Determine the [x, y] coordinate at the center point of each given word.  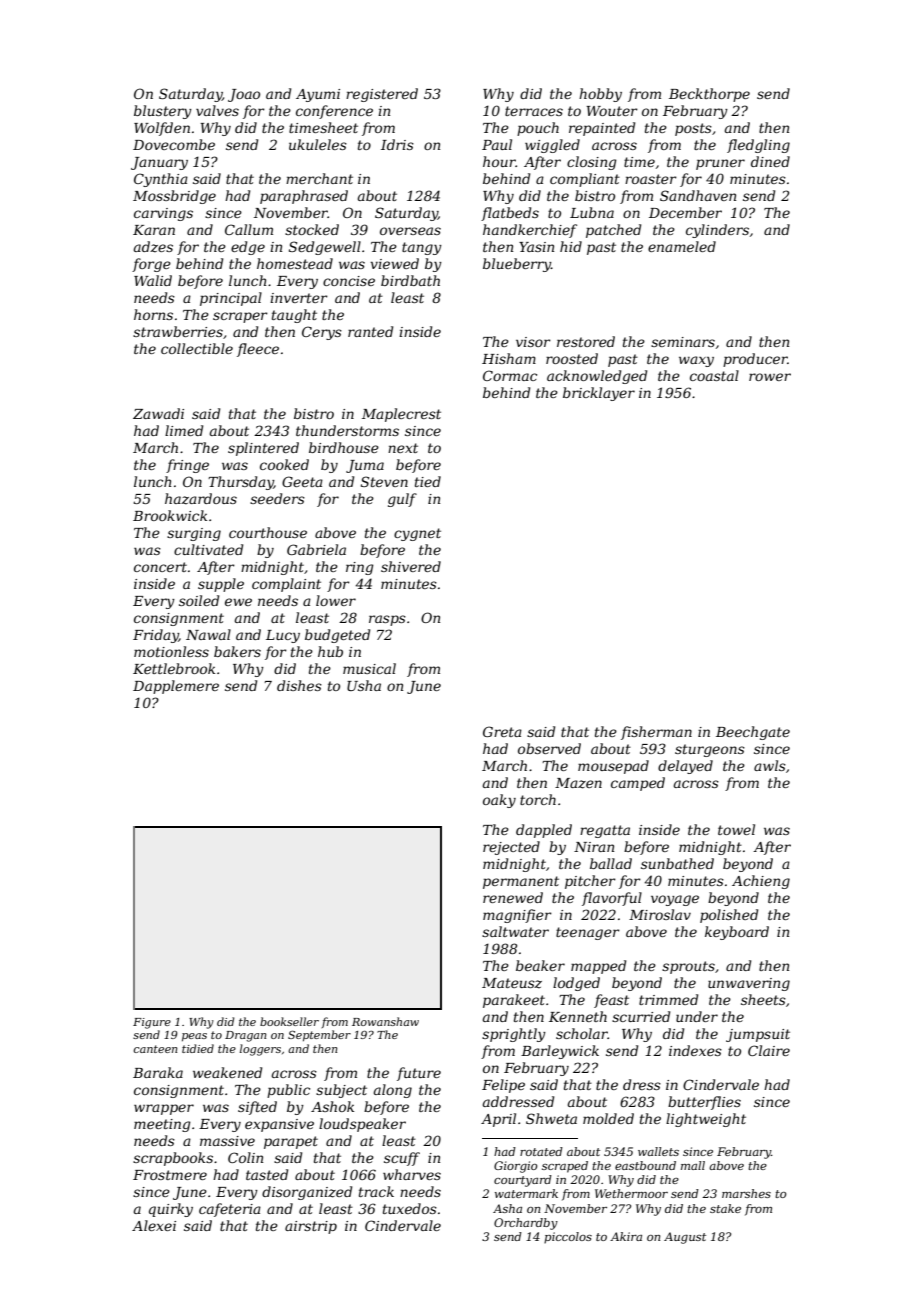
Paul [497, 144]
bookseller [289, 1021]
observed [549, 748]
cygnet [417, 534]
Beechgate [753, 733]
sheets [763, 999]
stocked [312, 229]
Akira [626, 1236]
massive [227, 1141]
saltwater [515, 931]
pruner [720, 164]
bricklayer [599, 394]
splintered [263, 449]
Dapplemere [176, 687]
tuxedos [410, 1208]
